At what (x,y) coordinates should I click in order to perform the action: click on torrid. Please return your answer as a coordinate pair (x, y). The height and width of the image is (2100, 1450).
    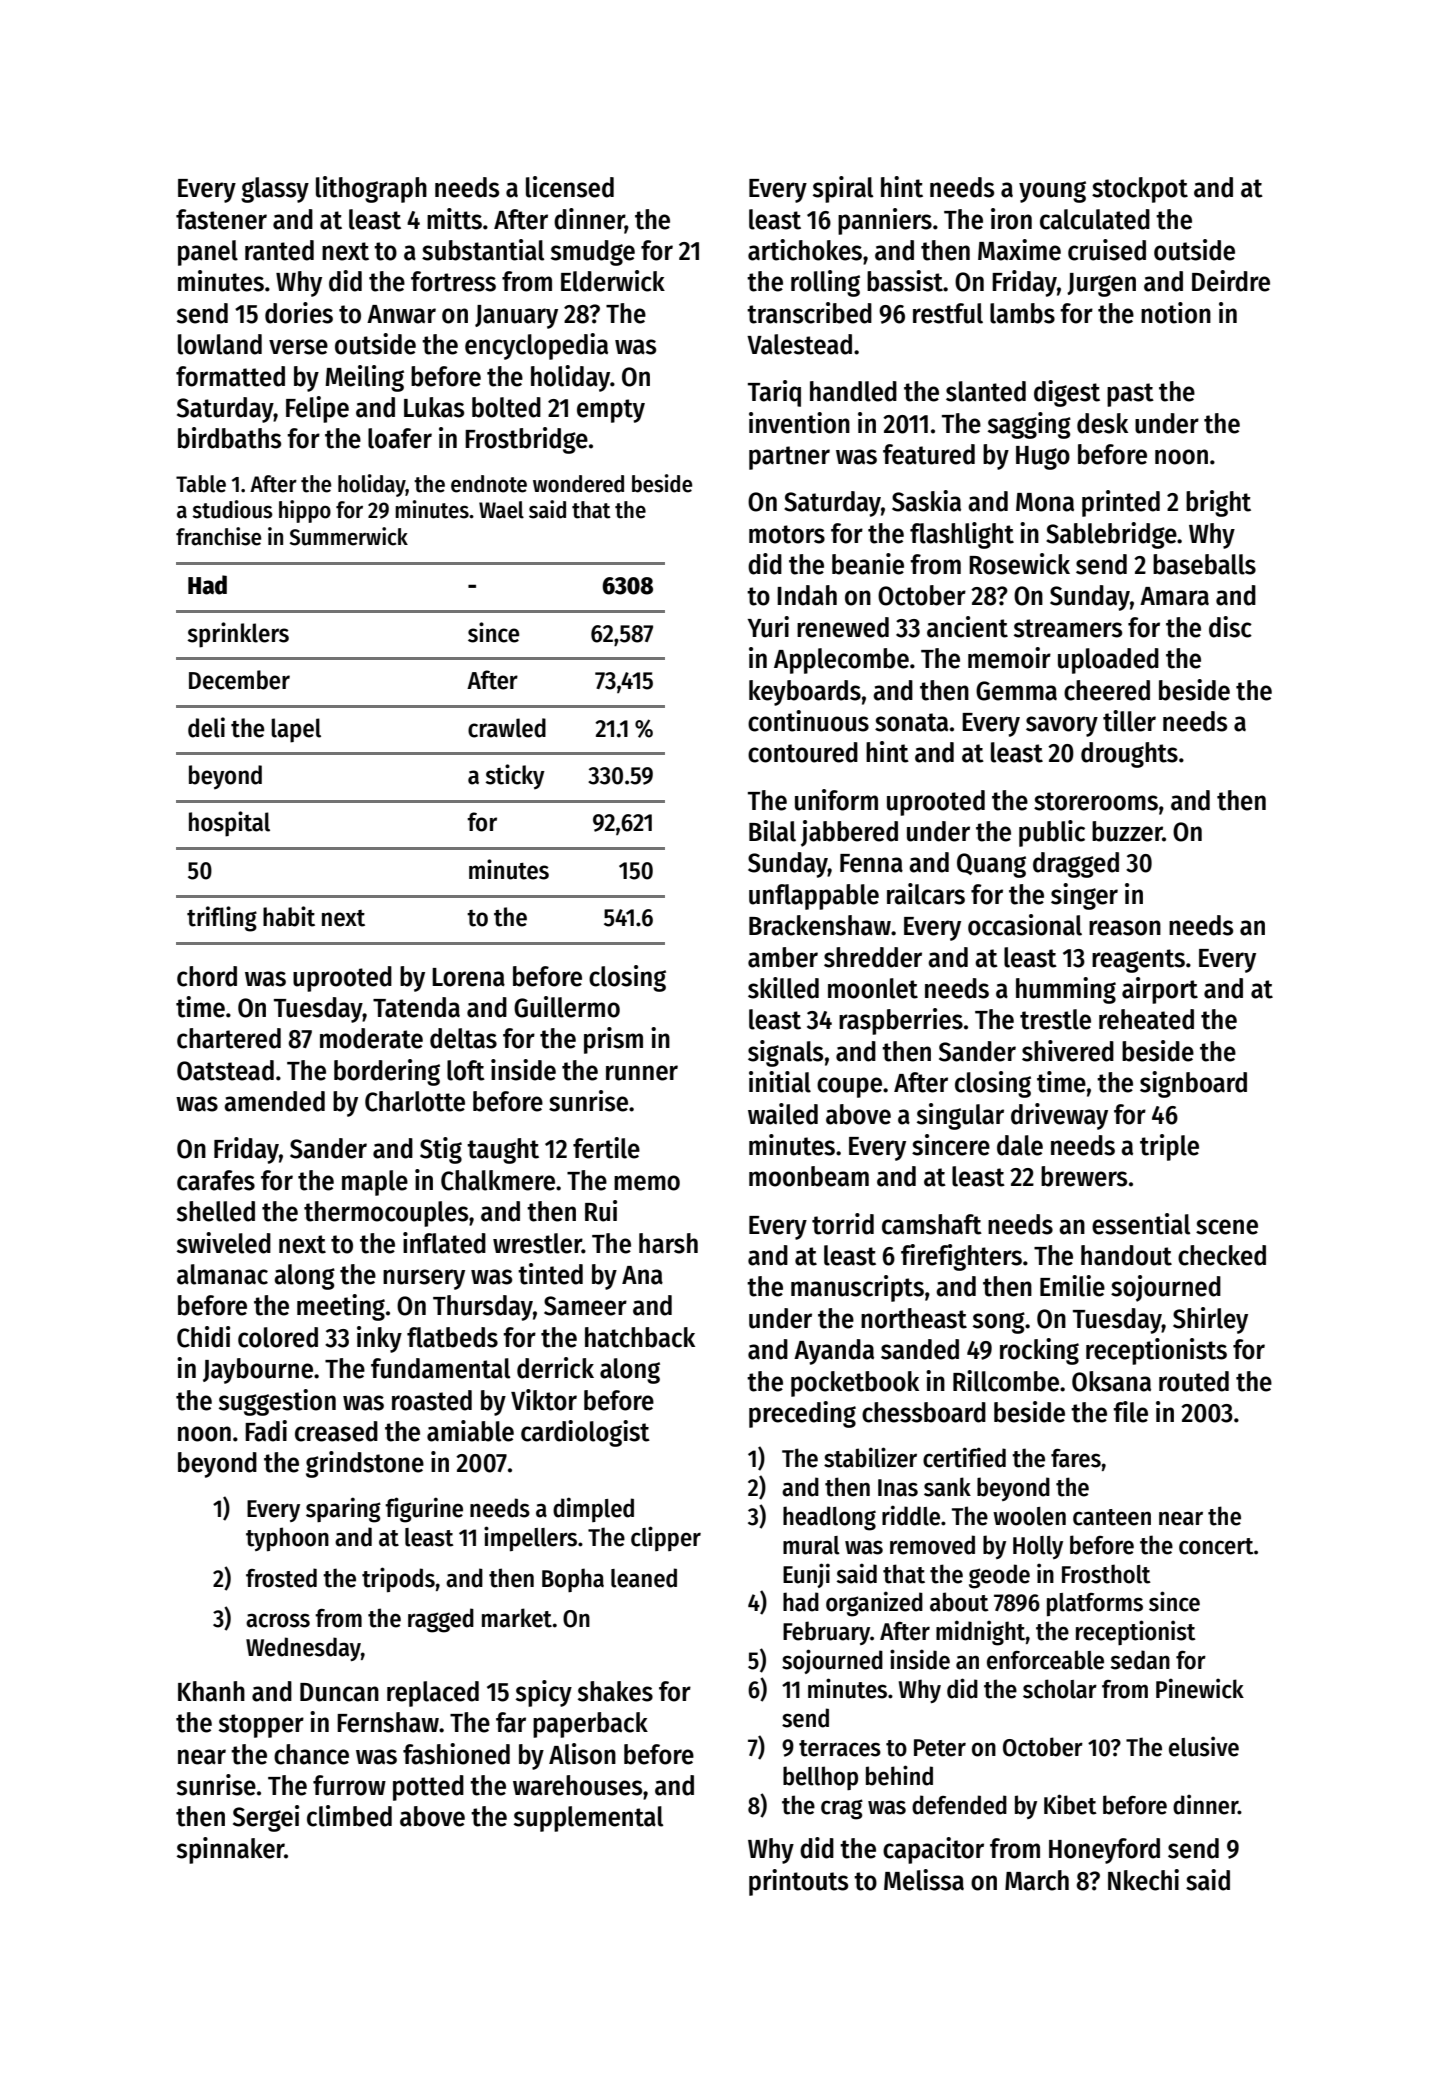
    Looking at the image, I should click on (843, 1224).
